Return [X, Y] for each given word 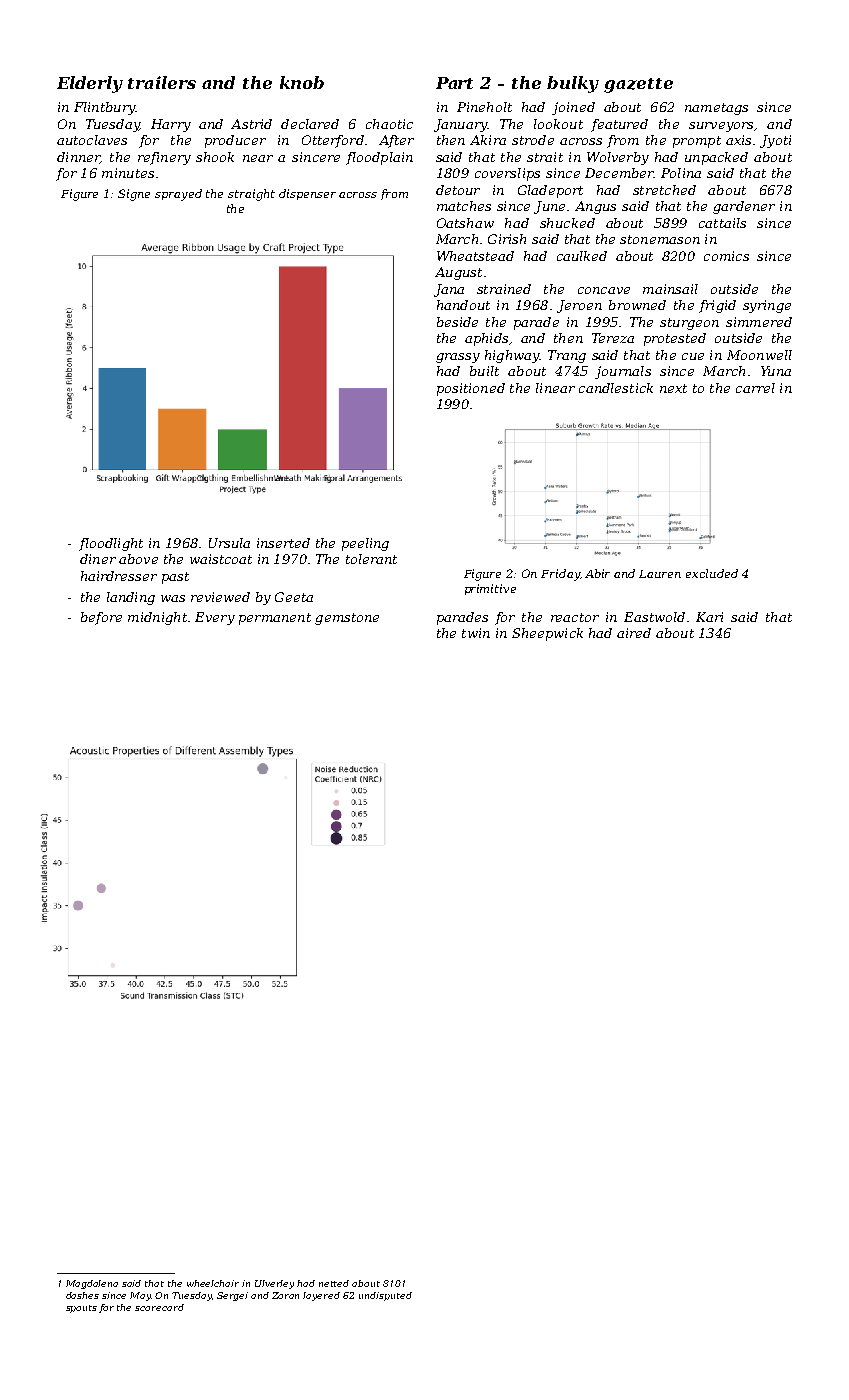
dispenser [307, 194]
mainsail [670, 289]
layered [321, 1296]
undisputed [385, 1296]
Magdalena [92, 1284]
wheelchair [213, 1283]
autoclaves [92, 140]
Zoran [285, 1295]
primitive [490, 589]
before [101, 618]
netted [334, 1283]
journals [623, 372]
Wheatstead [475, 256]
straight [251, 195]
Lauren [660, 574]
